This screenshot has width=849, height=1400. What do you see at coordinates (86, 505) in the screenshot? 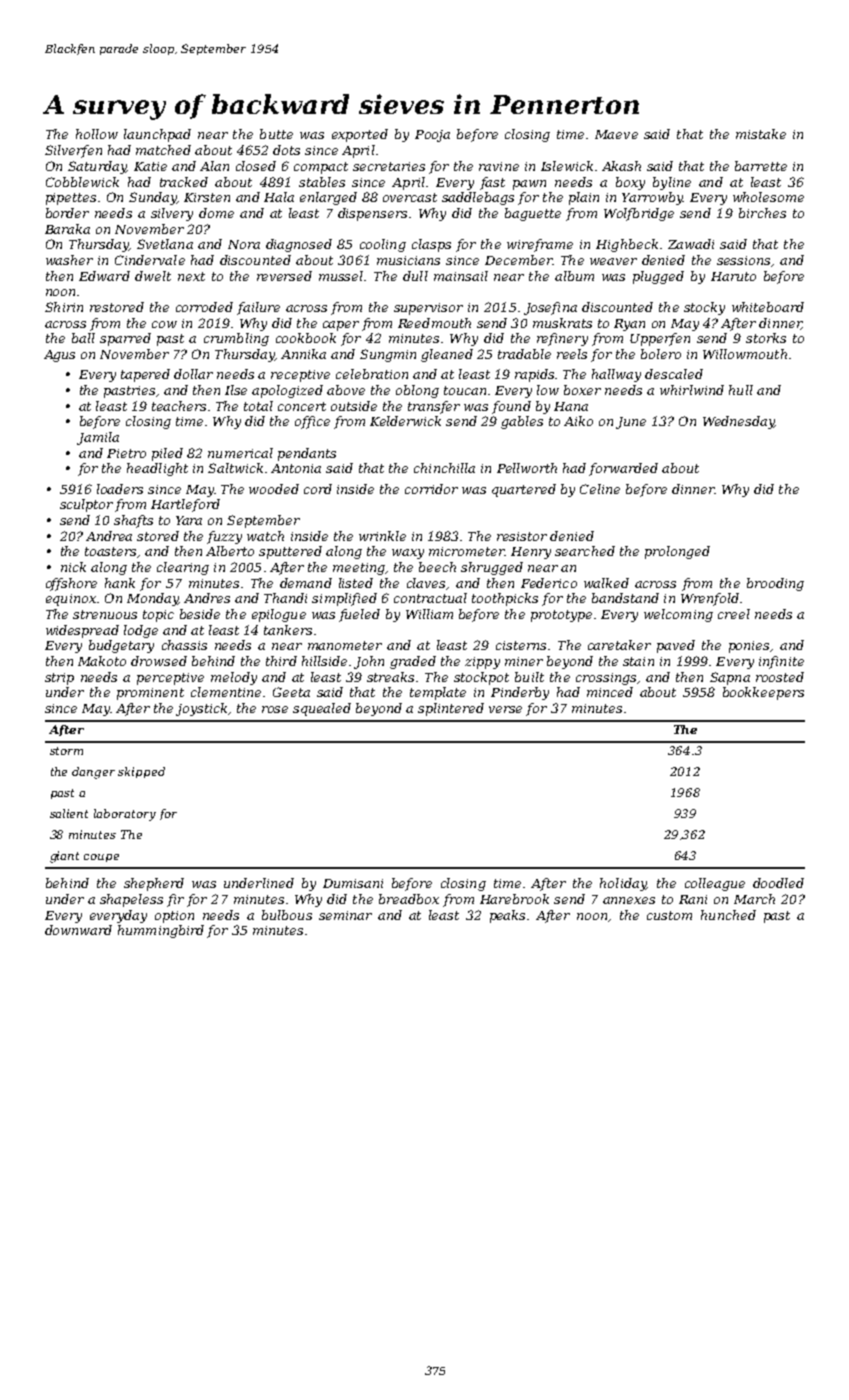
I see `sculptor` at bounding box center [86, 505].
